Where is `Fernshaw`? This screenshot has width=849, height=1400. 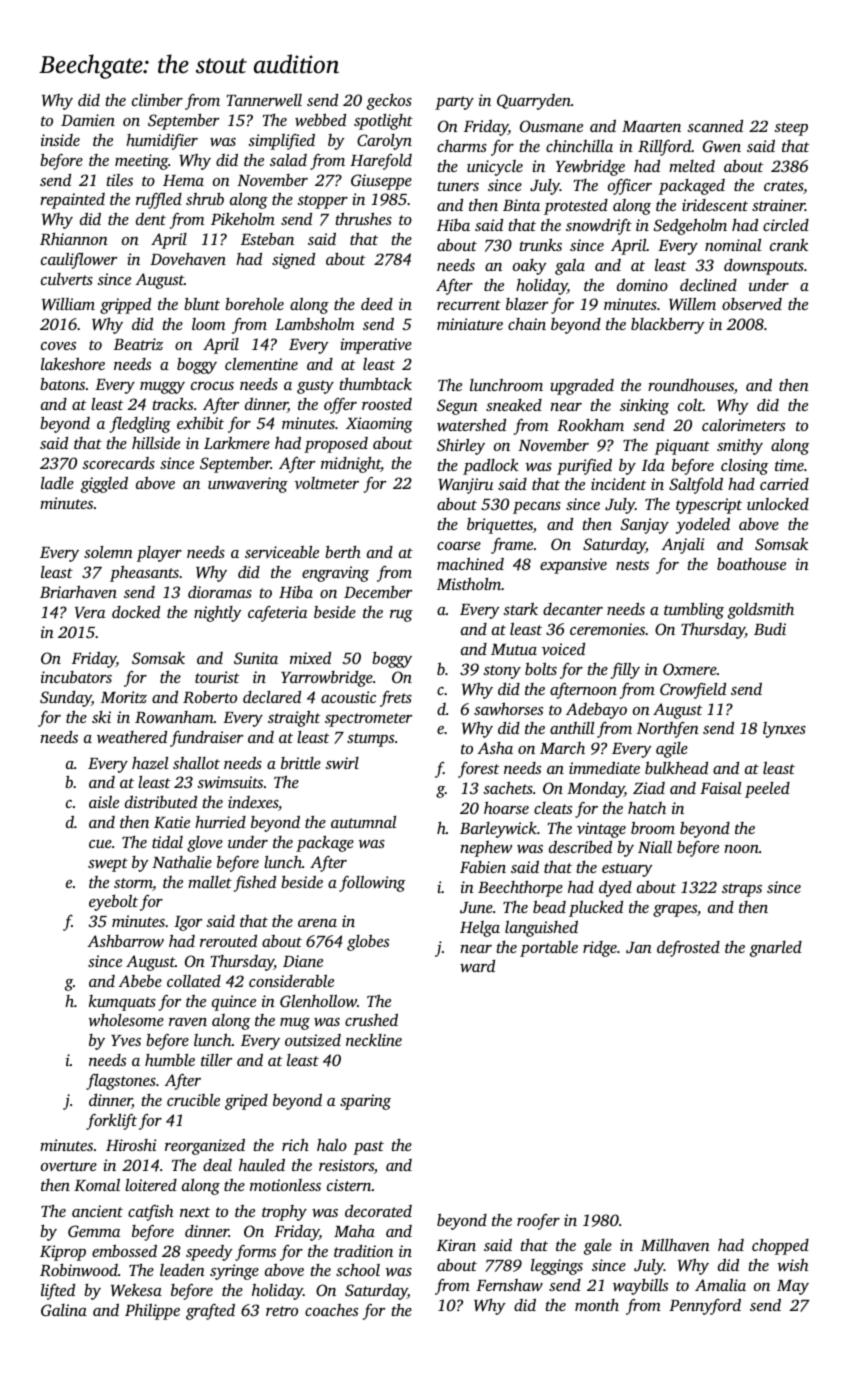
Fernshaw is located at coordinates (509, 1285).
